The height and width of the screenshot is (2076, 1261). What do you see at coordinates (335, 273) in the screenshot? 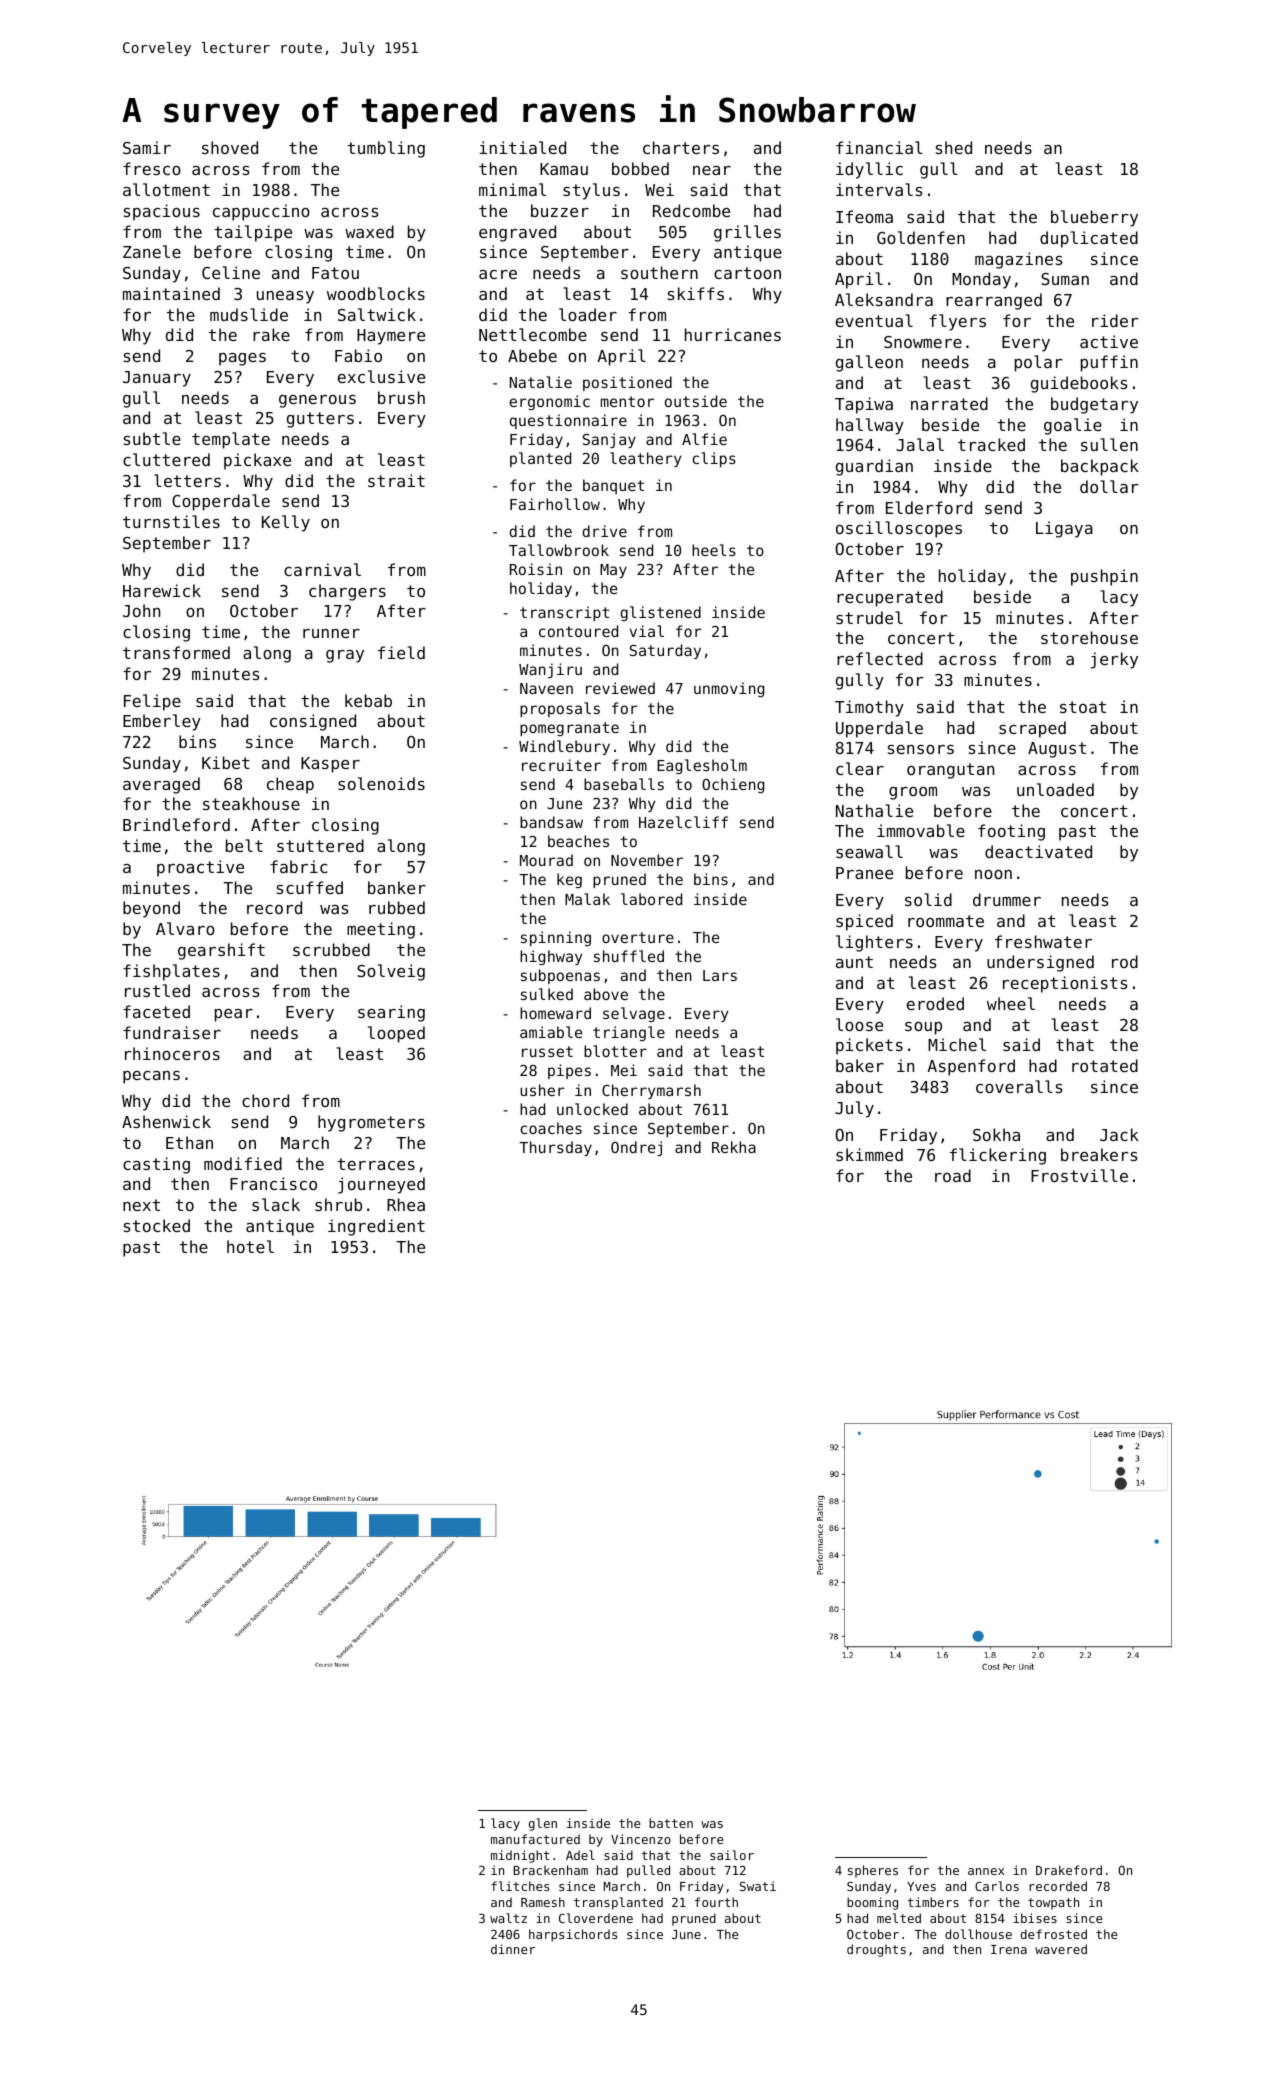
I see `Fatou` at bounding box center [335, 273].
